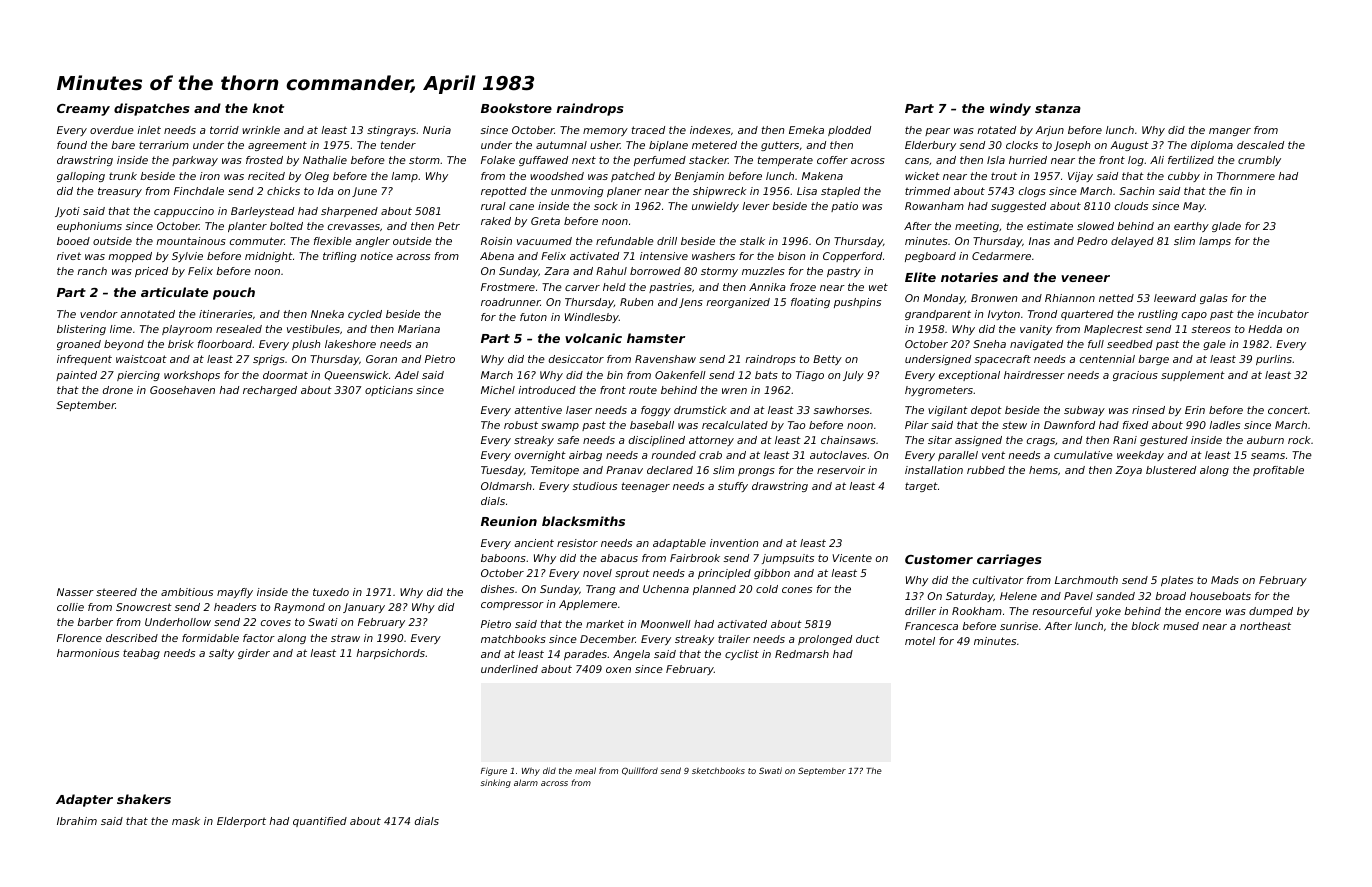 This screenshot has width=1372, height=887. Describe the element at coordinates (1226, 227) in the screenshot. I see `glade` at that location.
